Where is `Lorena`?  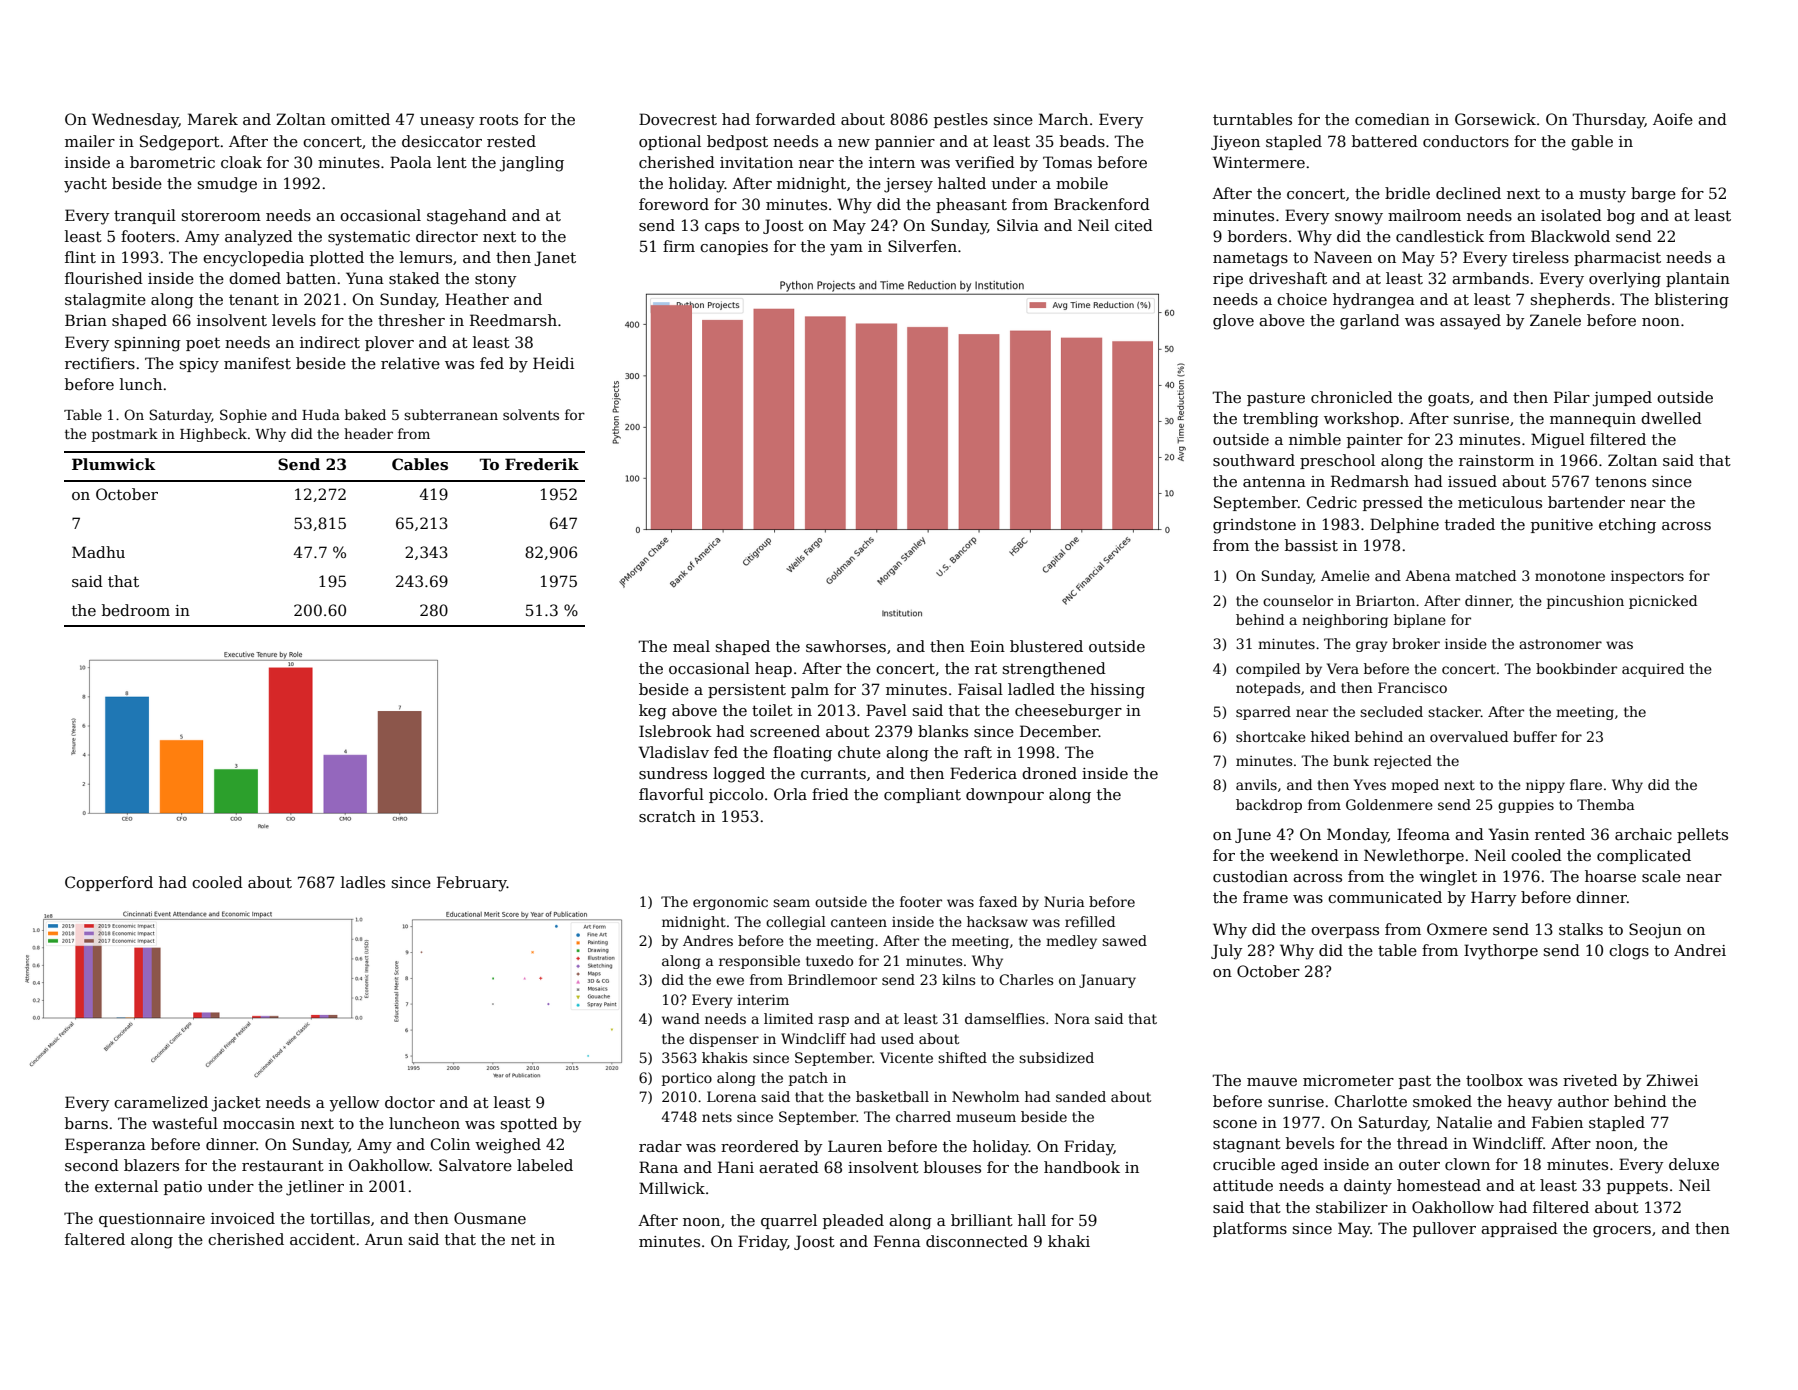
Lorena is located at coordinates (732, 1096).
